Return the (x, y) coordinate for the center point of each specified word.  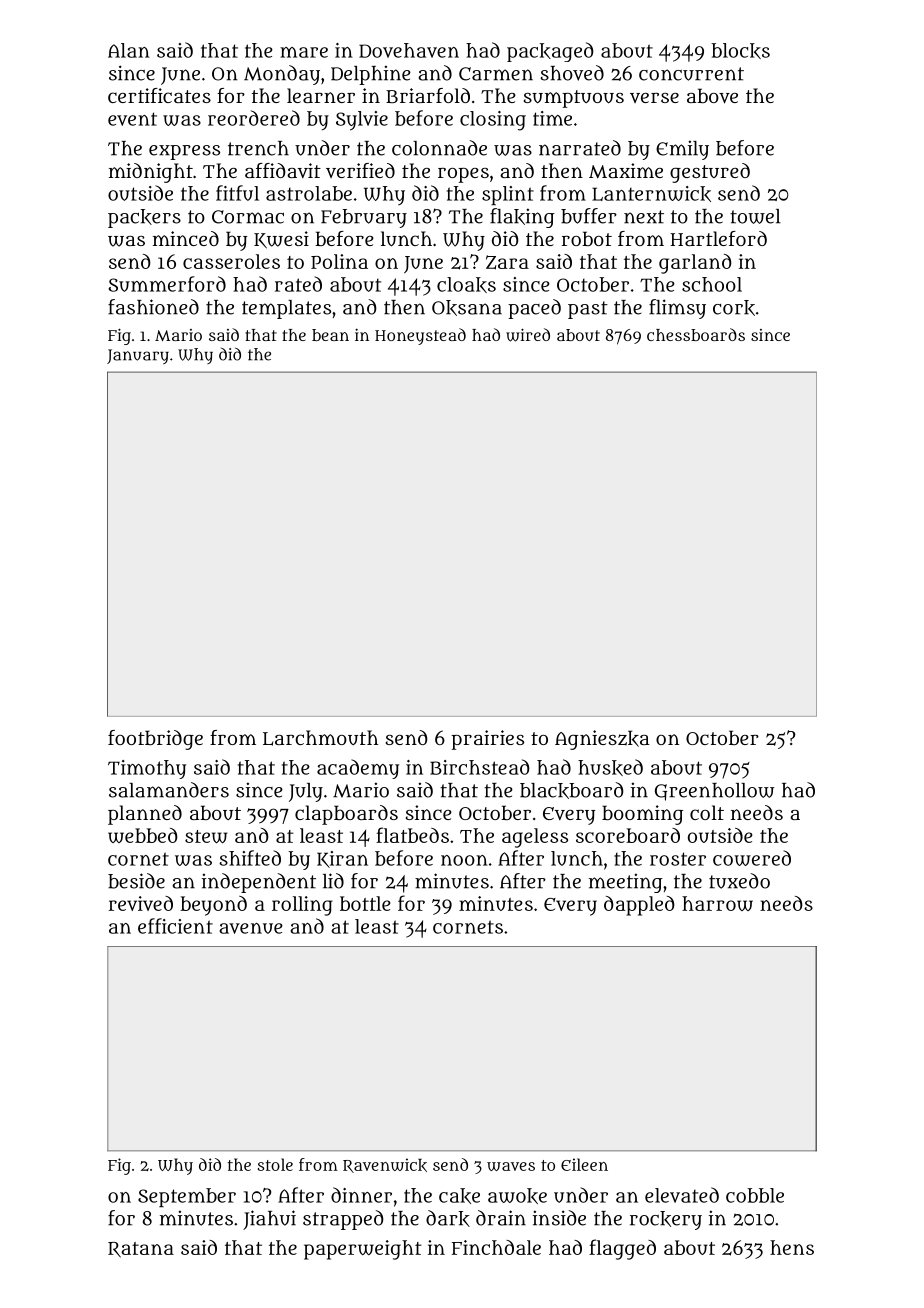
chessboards (696, 334)
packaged (550, 52)
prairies (487, 740)
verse (654, 98)
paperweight (363, 1250)
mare (304, 52)
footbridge (155, 740)
